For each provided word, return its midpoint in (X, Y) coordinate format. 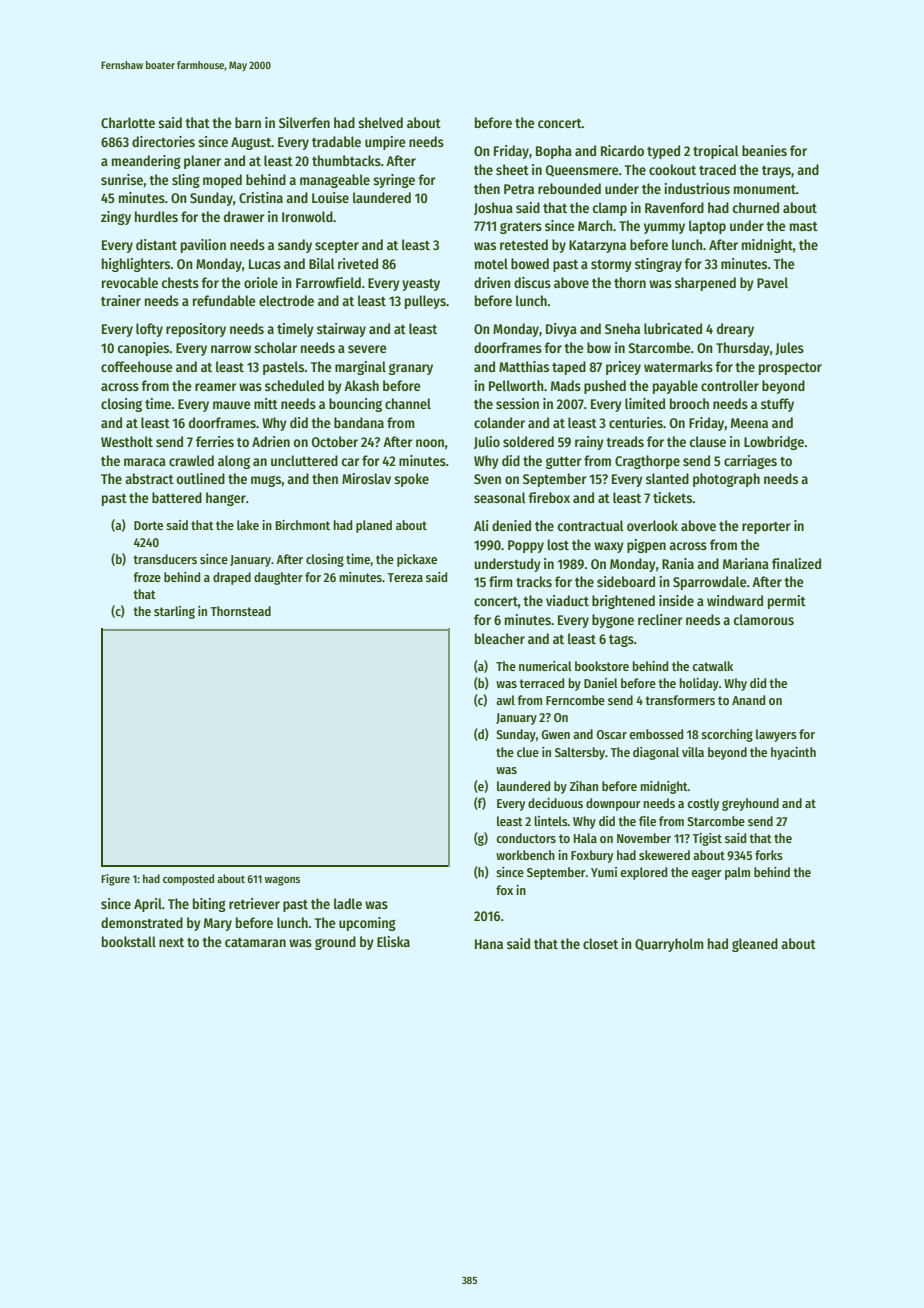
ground (335, 943)
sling (186, 181)
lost (558, 544)
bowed (530, 263)
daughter (278, 578)
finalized (796, 563)
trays (776, 172)
